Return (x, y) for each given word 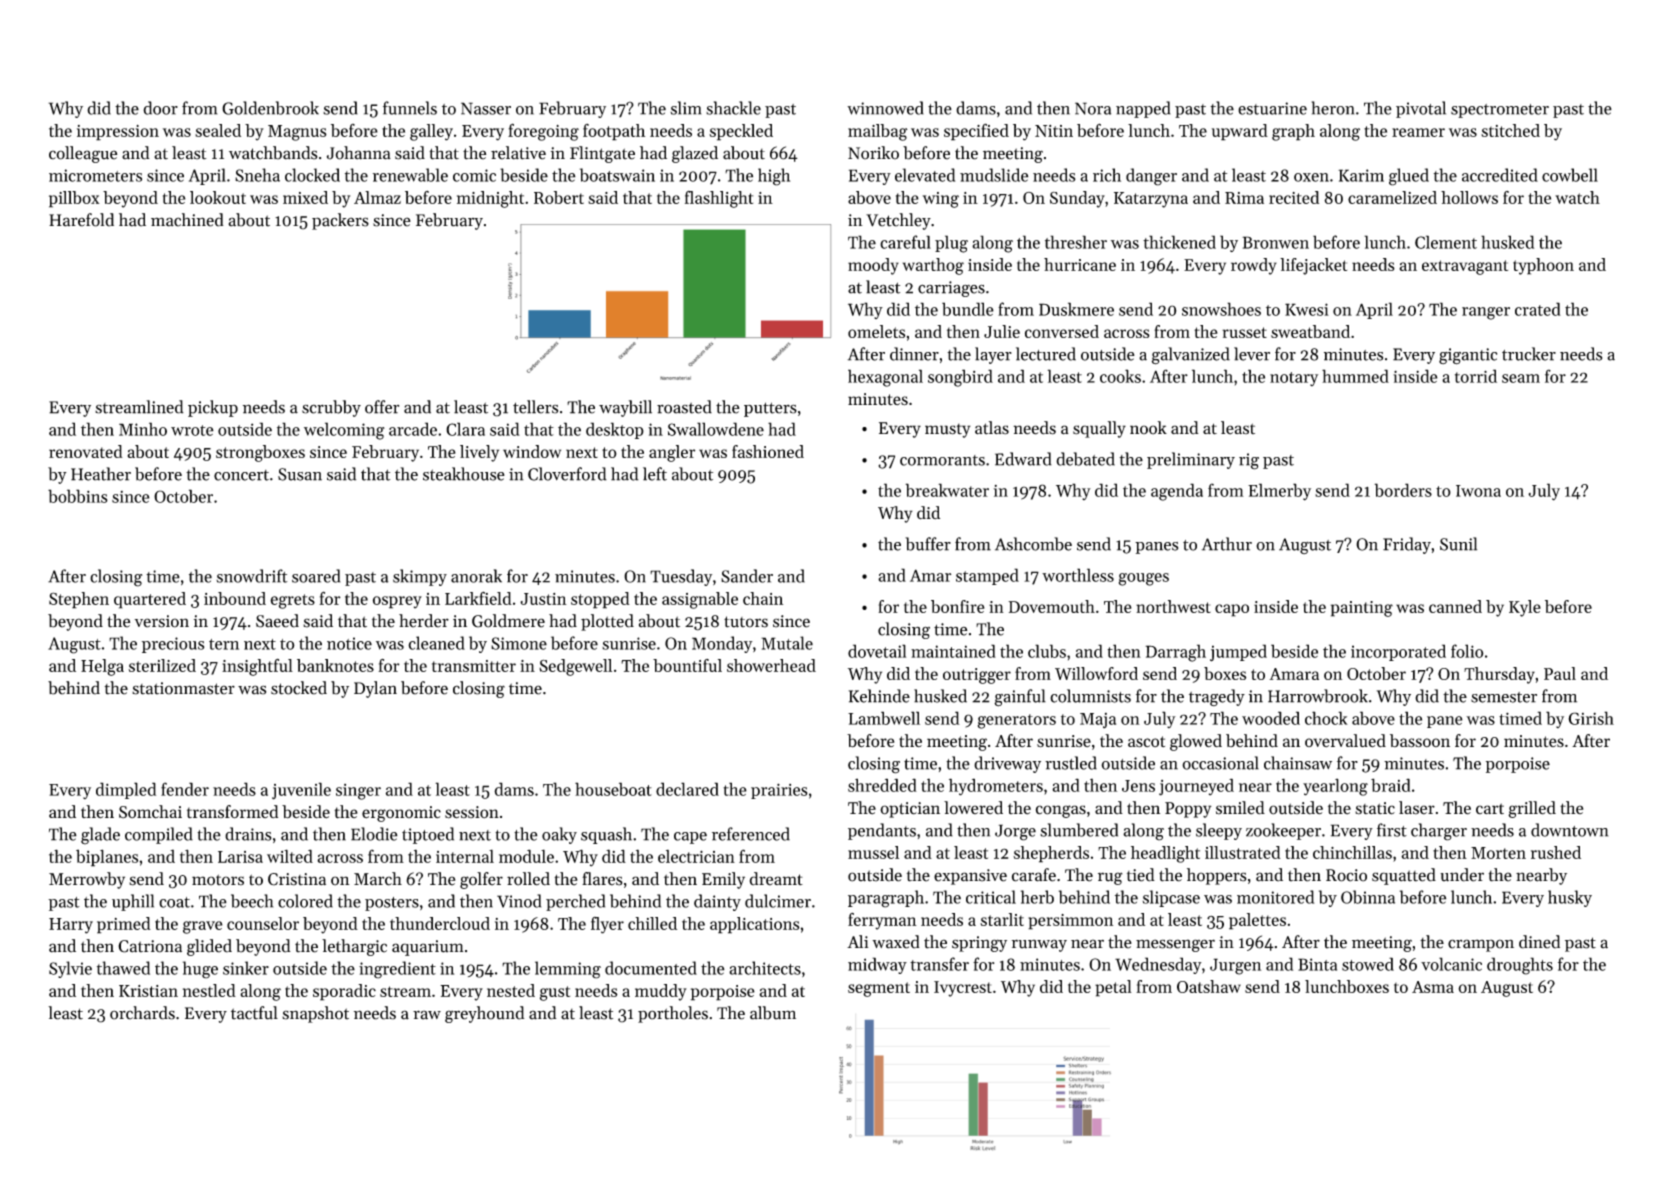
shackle (733, 108)
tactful (254, 1013)
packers (340, 221)
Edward (1023, 459)
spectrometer (1500, 111)
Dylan (375, 689)
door (160, 108)
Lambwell (884, 718)
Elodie (374, 834)
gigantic (1468, 356)
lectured (1046, 354)
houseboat (613, 789)
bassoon (1420, 741)
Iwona (1478, 491)
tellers (535, 407)
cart (1490, 809)
